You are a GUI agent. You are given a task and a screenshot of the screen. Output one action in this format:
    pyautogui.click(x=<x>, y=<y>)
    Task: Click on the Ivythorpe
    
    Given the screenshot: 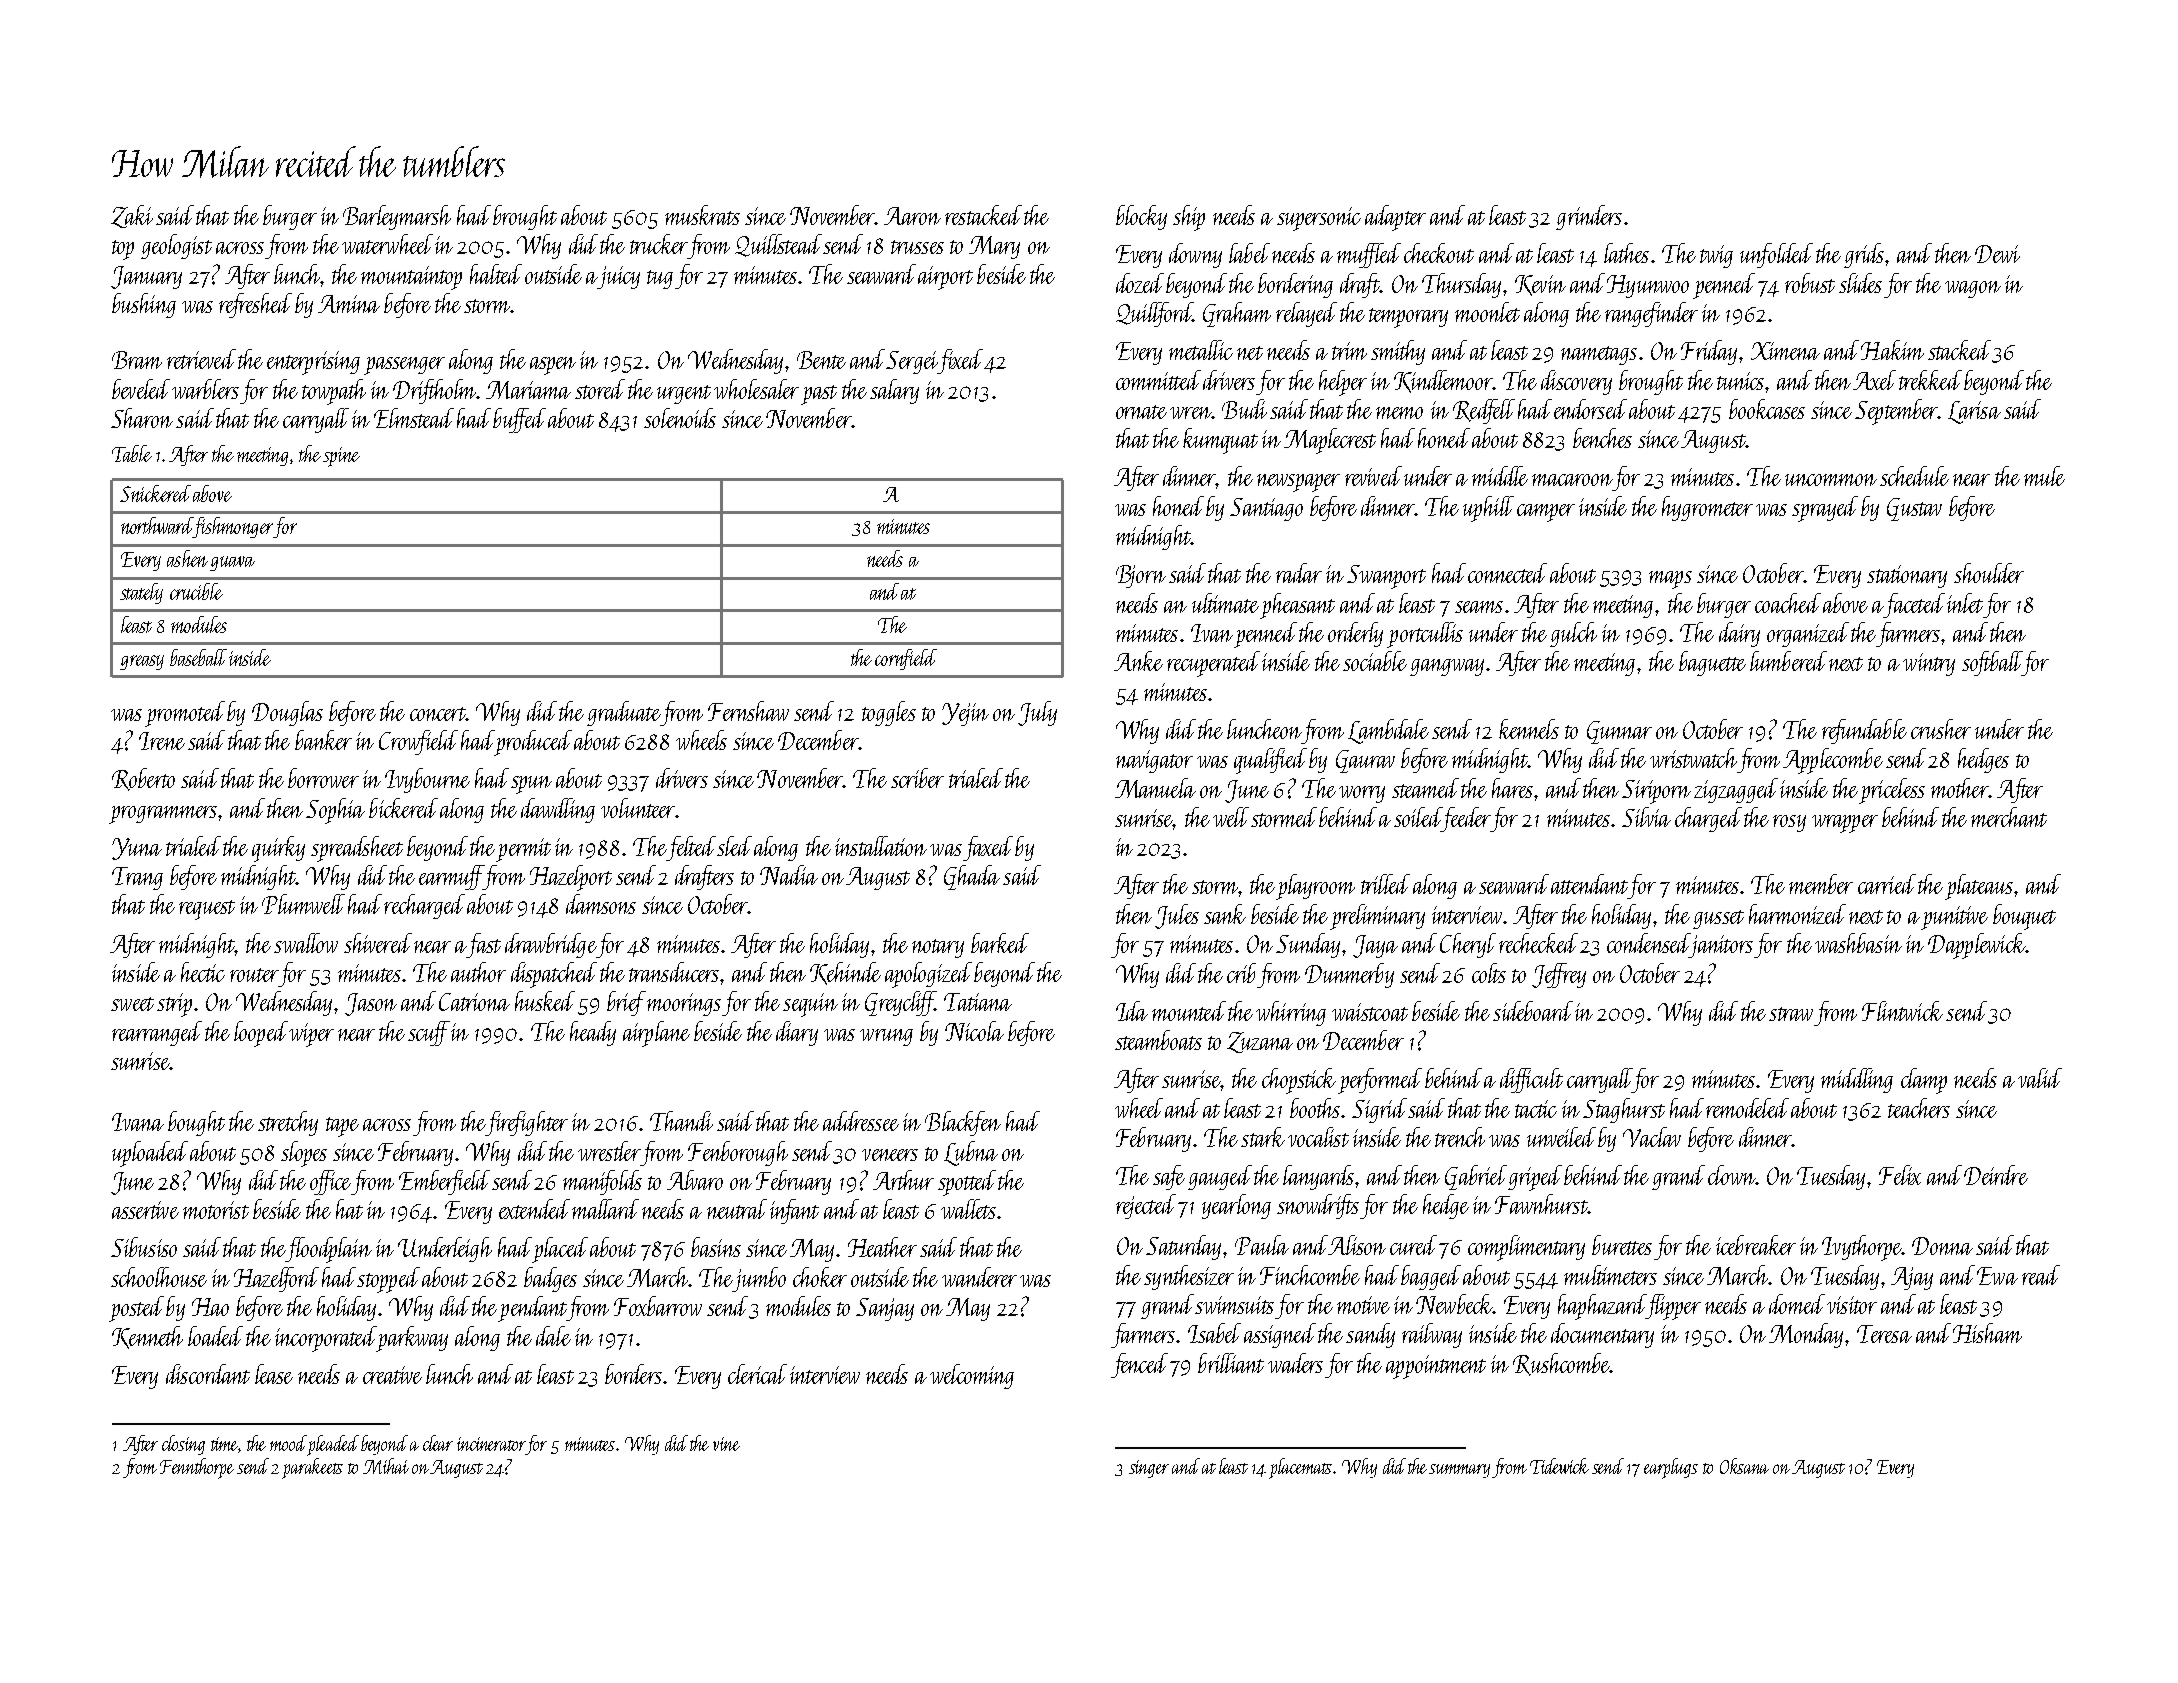 What is the action you would take?
    pyautogui.click(x=1862, y=1248)
